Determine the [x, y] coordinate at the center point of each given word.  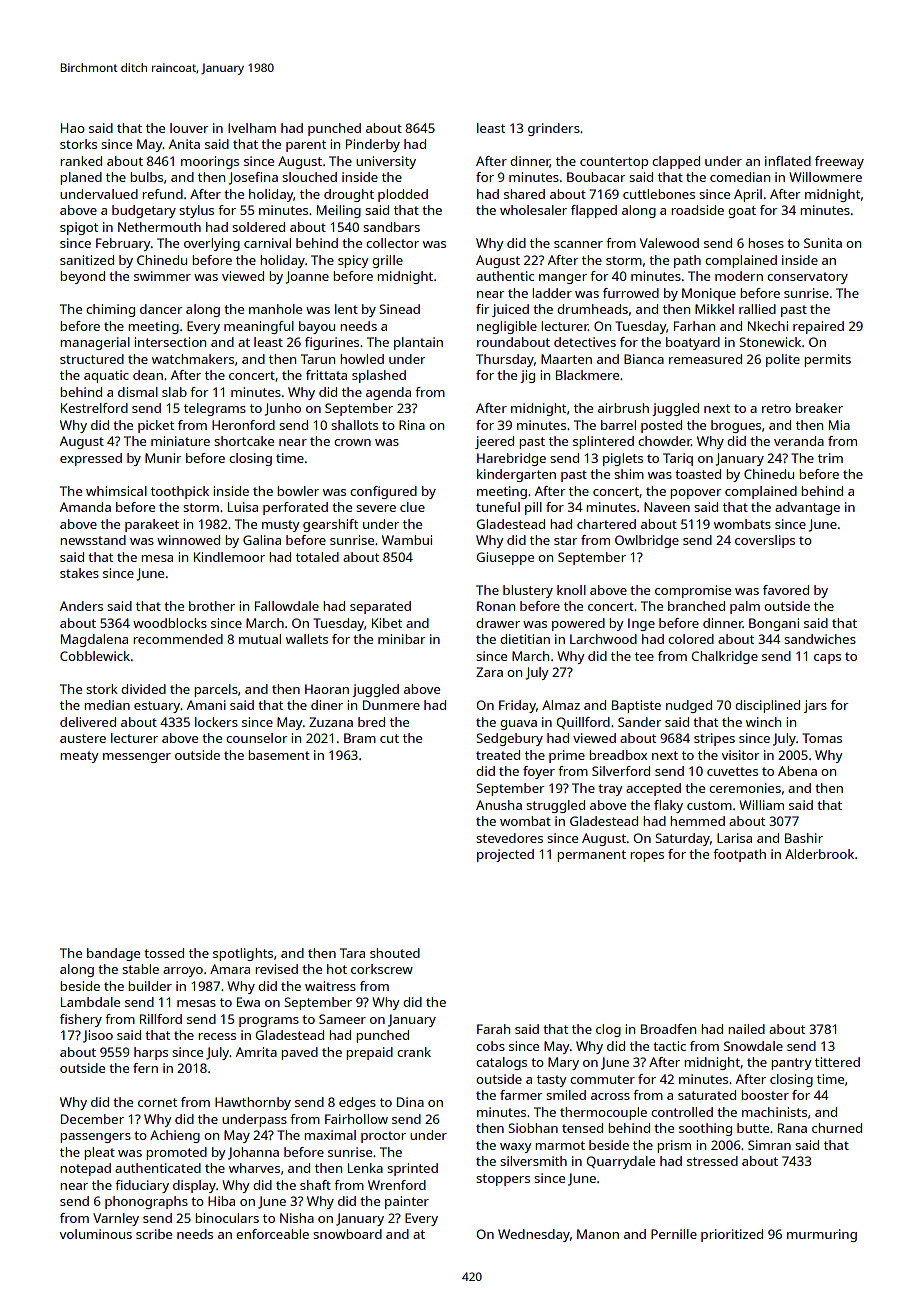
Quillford [583, 723]
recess [217, 1036]
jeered [494, 442]
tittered [837, 1062]
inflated [788, 161]
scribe [154, 1234]
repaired [818, 327]
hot [337, 969]
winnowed [188, 540]
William [761, 805]
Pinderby [373, 145]
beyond [82, 277]
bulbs [146, 177]
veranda [799, 441]
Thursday [505, 360]
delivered [88, 722]
